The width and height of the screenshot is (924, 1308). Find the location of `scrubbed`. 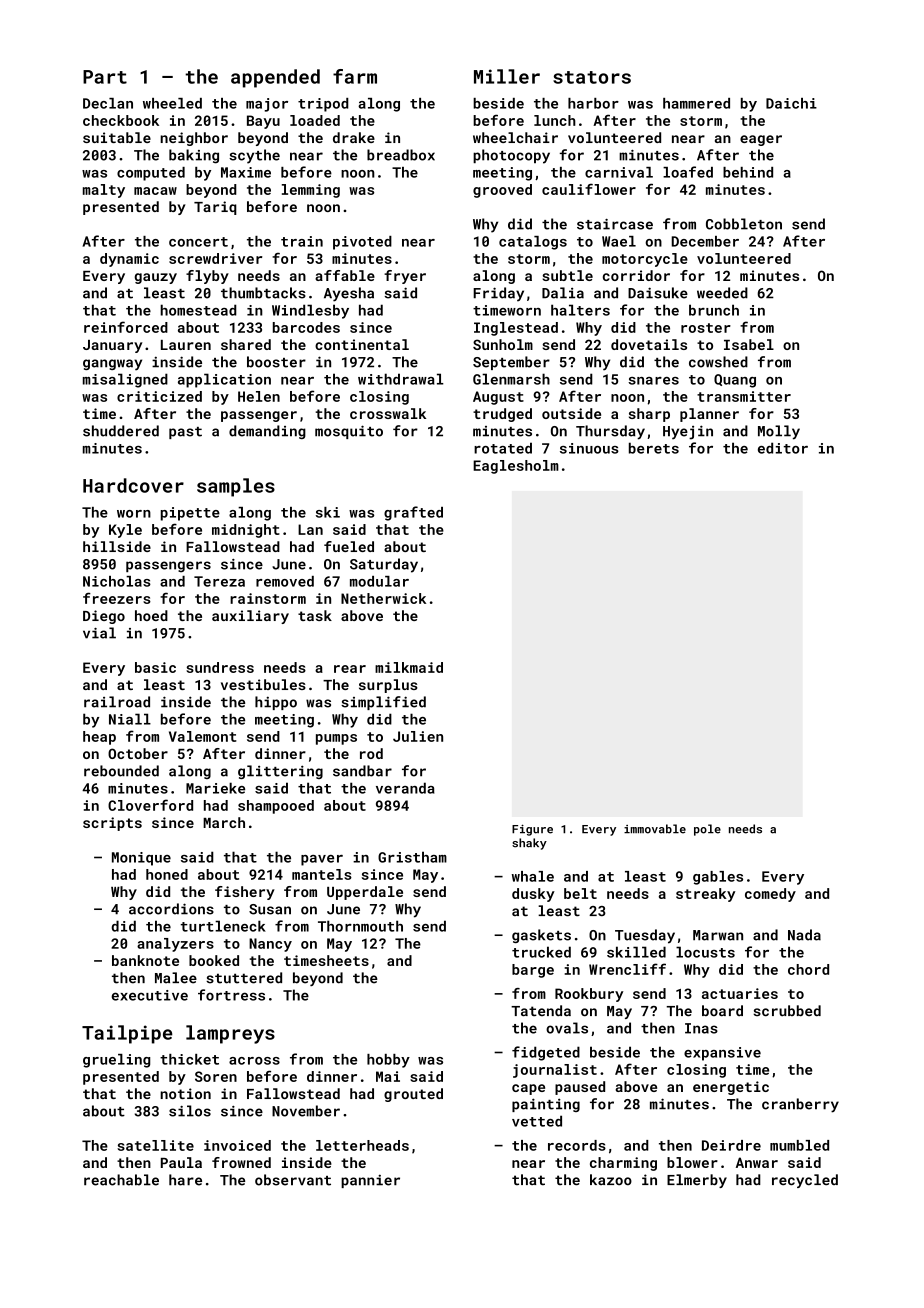

scrubbed is located at coordinates (787, 1011).
